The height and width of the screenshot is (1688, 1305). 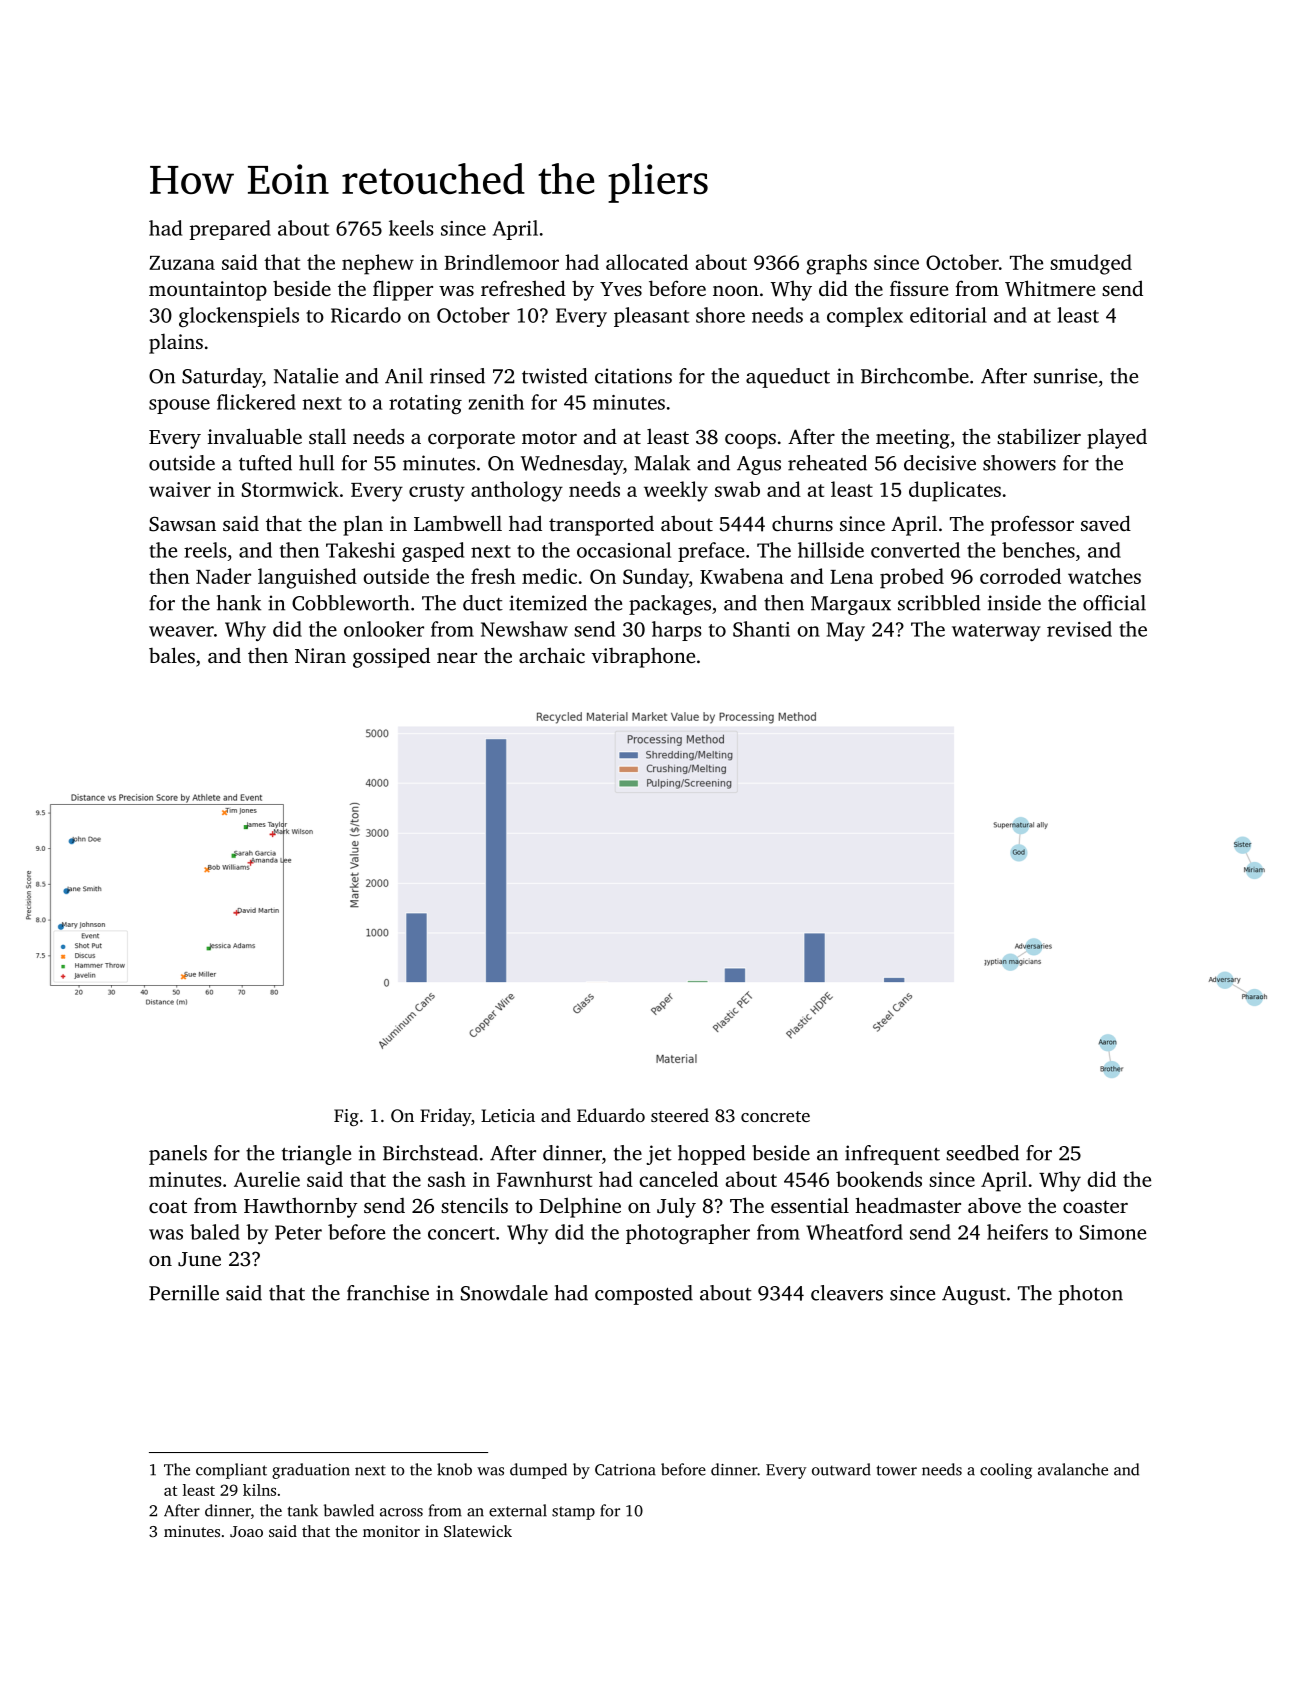 I want to click on composted, so click(x=644, y=1295).
